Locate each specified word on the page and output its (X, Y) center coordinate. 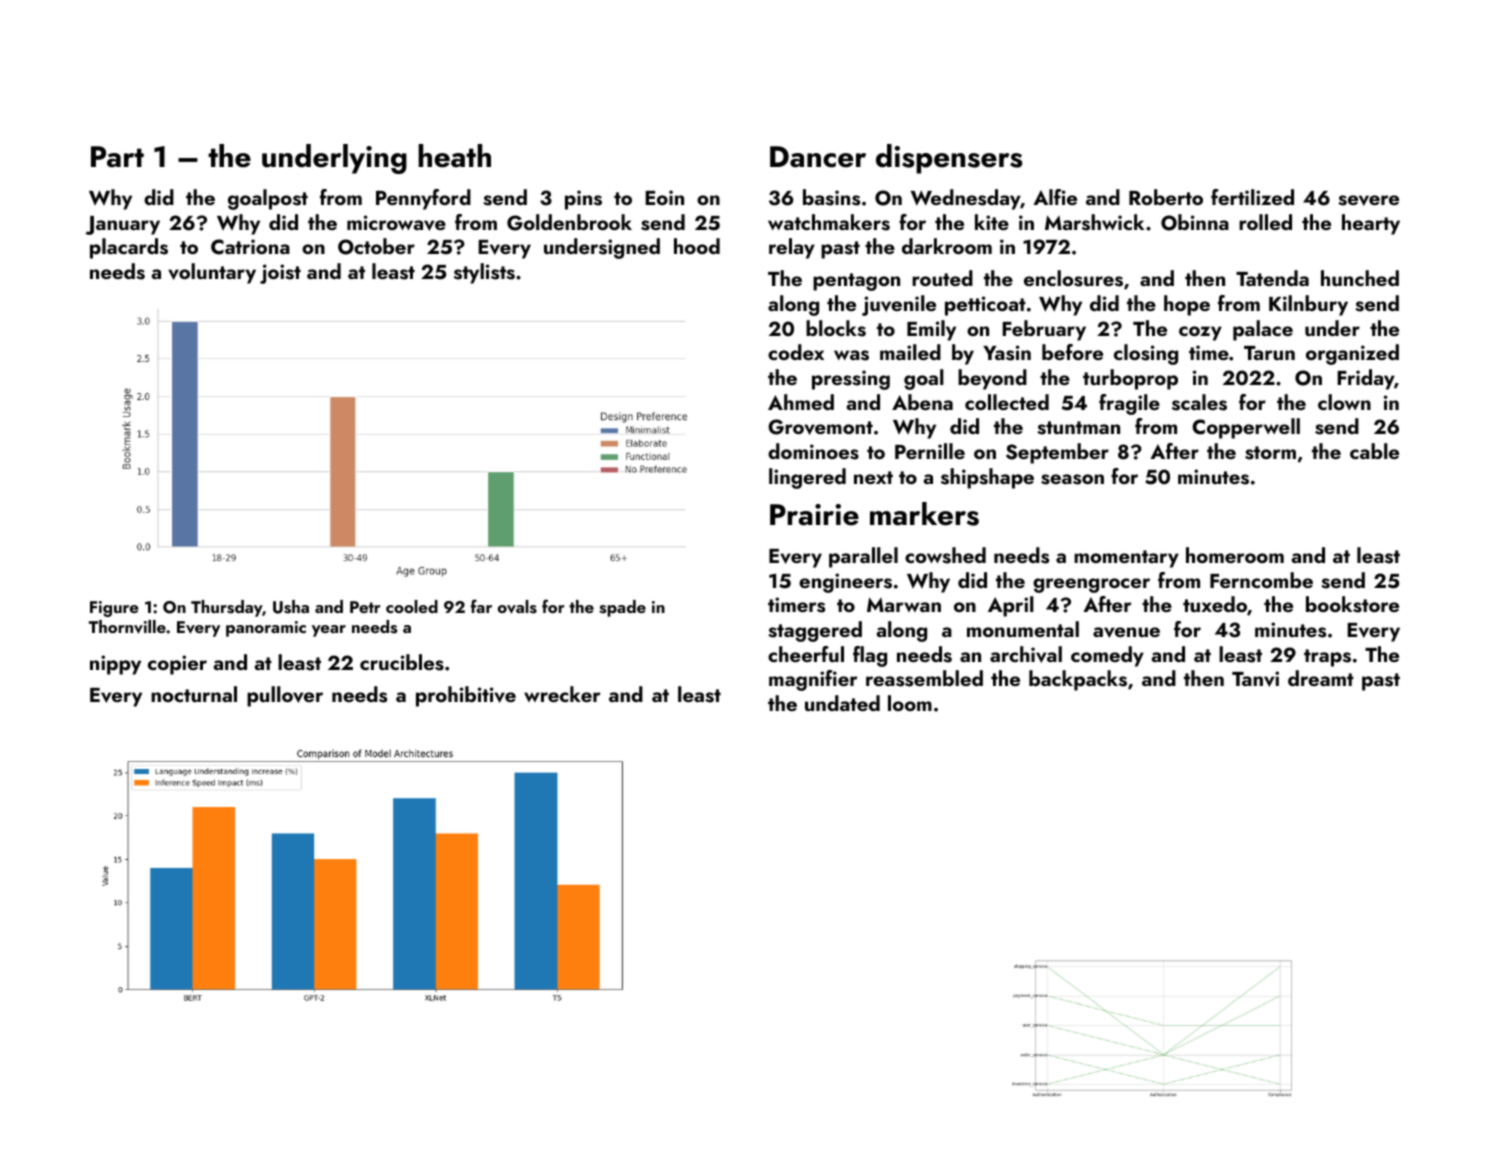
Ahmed (801, 402)
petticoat (985, 306)
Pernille (930, 451)
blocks (836, 328)
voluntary (212, 273)
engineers (845, 583)
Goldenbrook (569, 222)
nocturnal (194, 694)
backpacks (1078, 680)
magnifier (813, 680)
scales (1199, 402)
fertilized (1252, 197)
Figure (114, 609)
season (1072, 479)
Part (117, 157)
